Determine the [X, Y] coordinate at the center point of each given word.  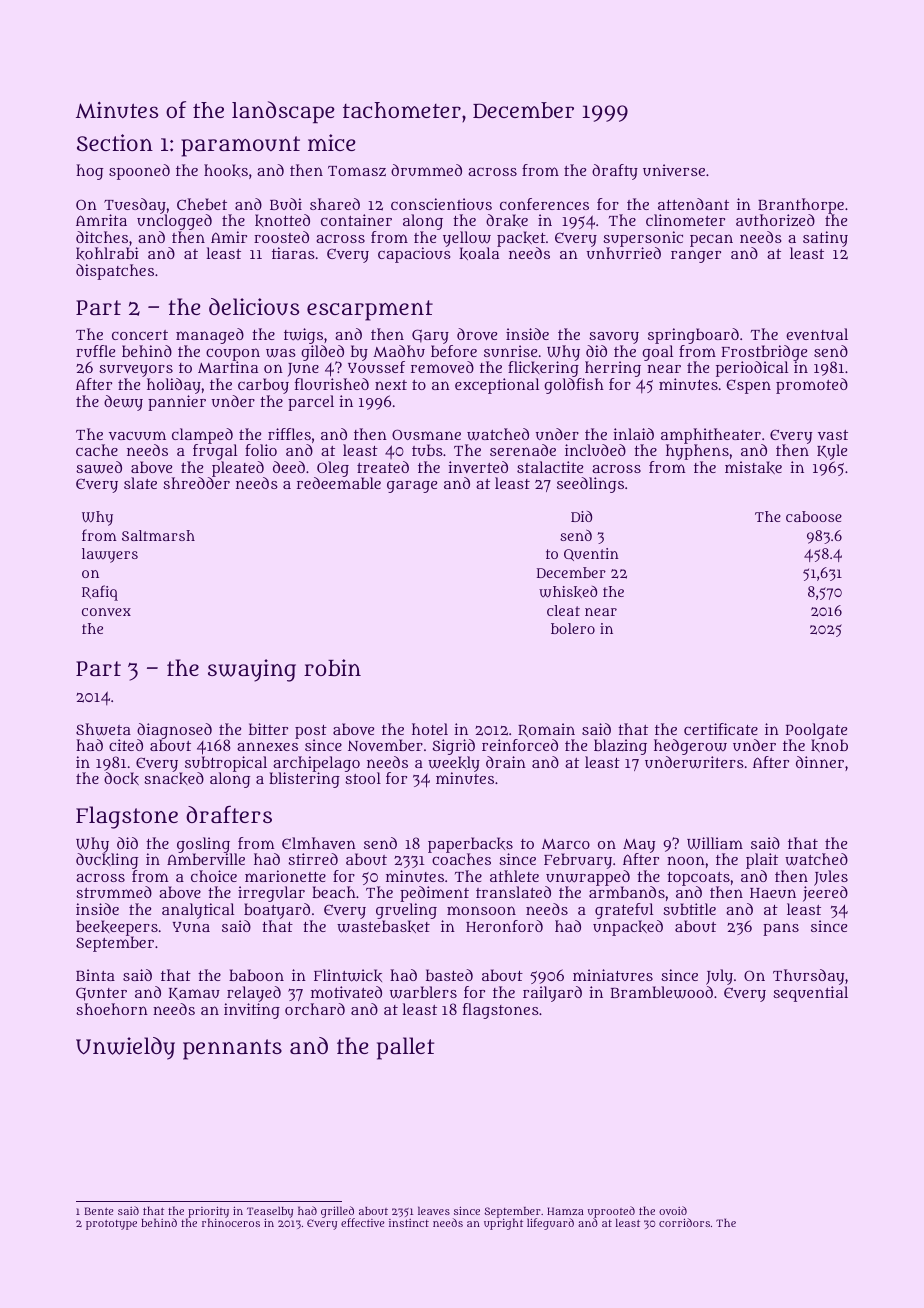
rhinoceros [231, 1222]
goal [657, 353]
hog [89, 172]
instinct [409, 1223]
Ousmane [426, 434]
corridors [684, 1222]
